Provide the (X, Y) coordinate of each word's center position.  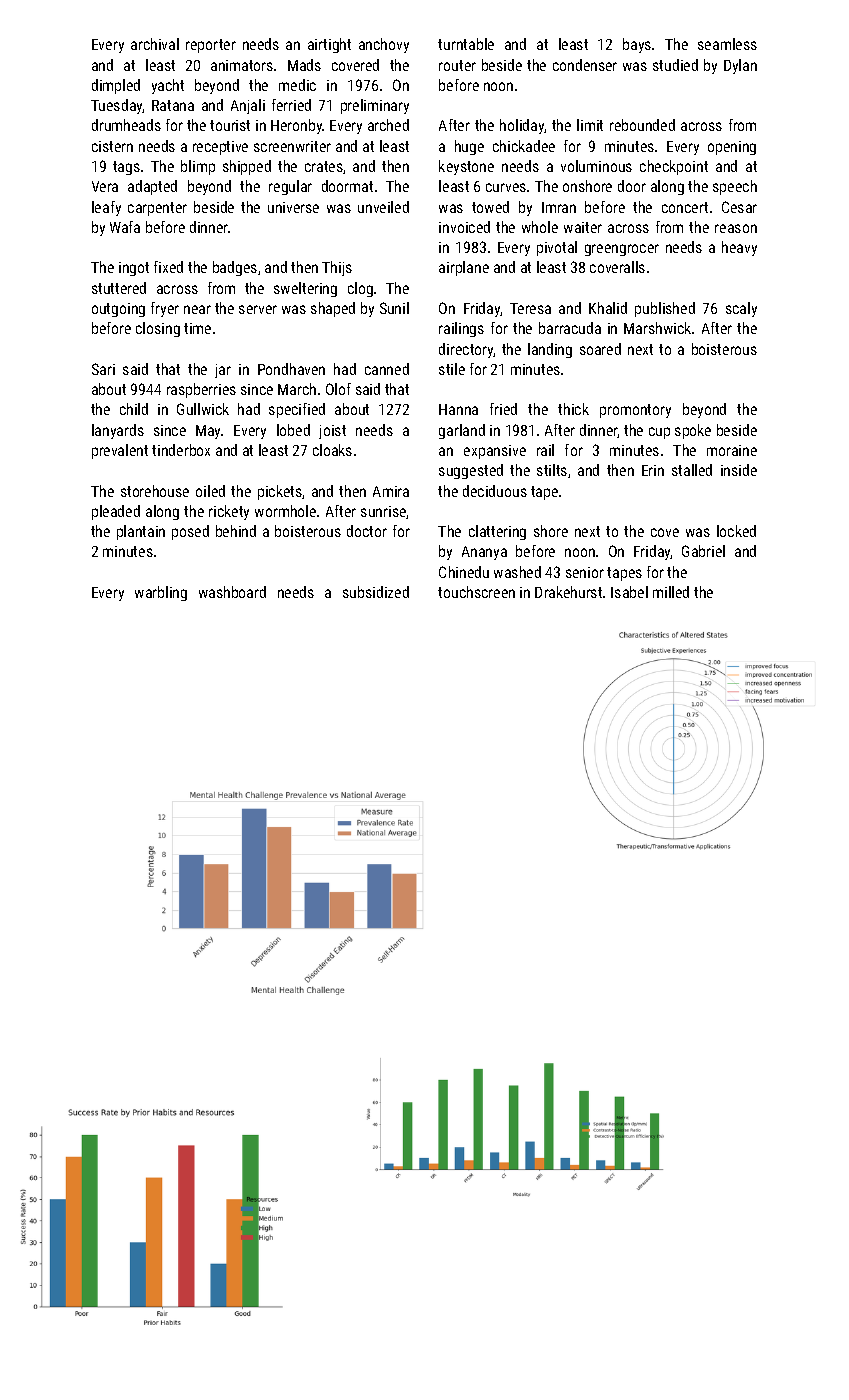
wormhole (285, 511)
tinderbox (181, 450)
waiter (583, 227)
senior (585, 572)
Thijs (337, 268)
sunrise (384, 512)
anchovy (384, 45)
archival (155, 44)
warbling (161, 593)
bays (637, 45)
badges (235, 268)
